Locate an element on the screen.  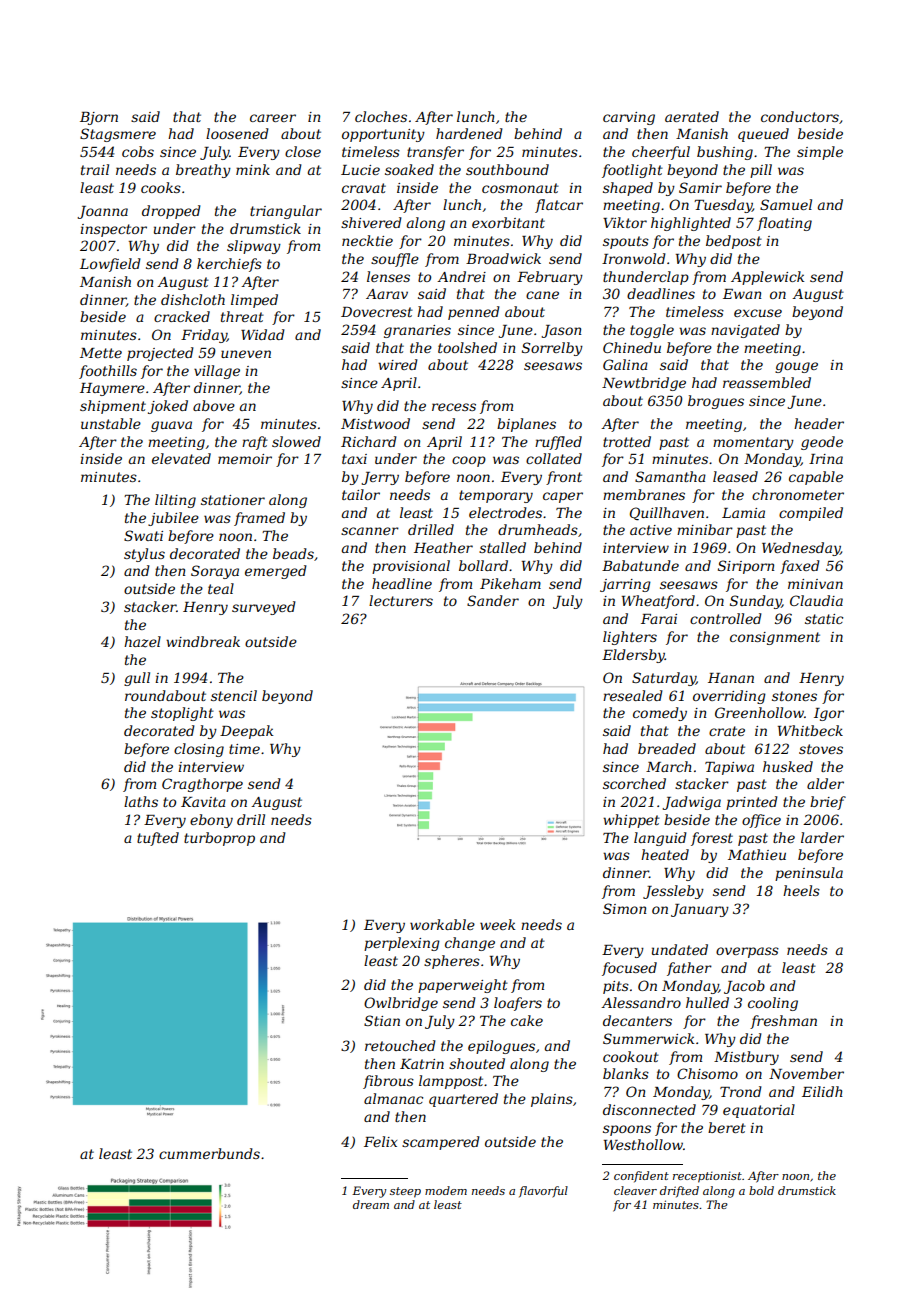
dream is located at coordinates (371, 1204).
